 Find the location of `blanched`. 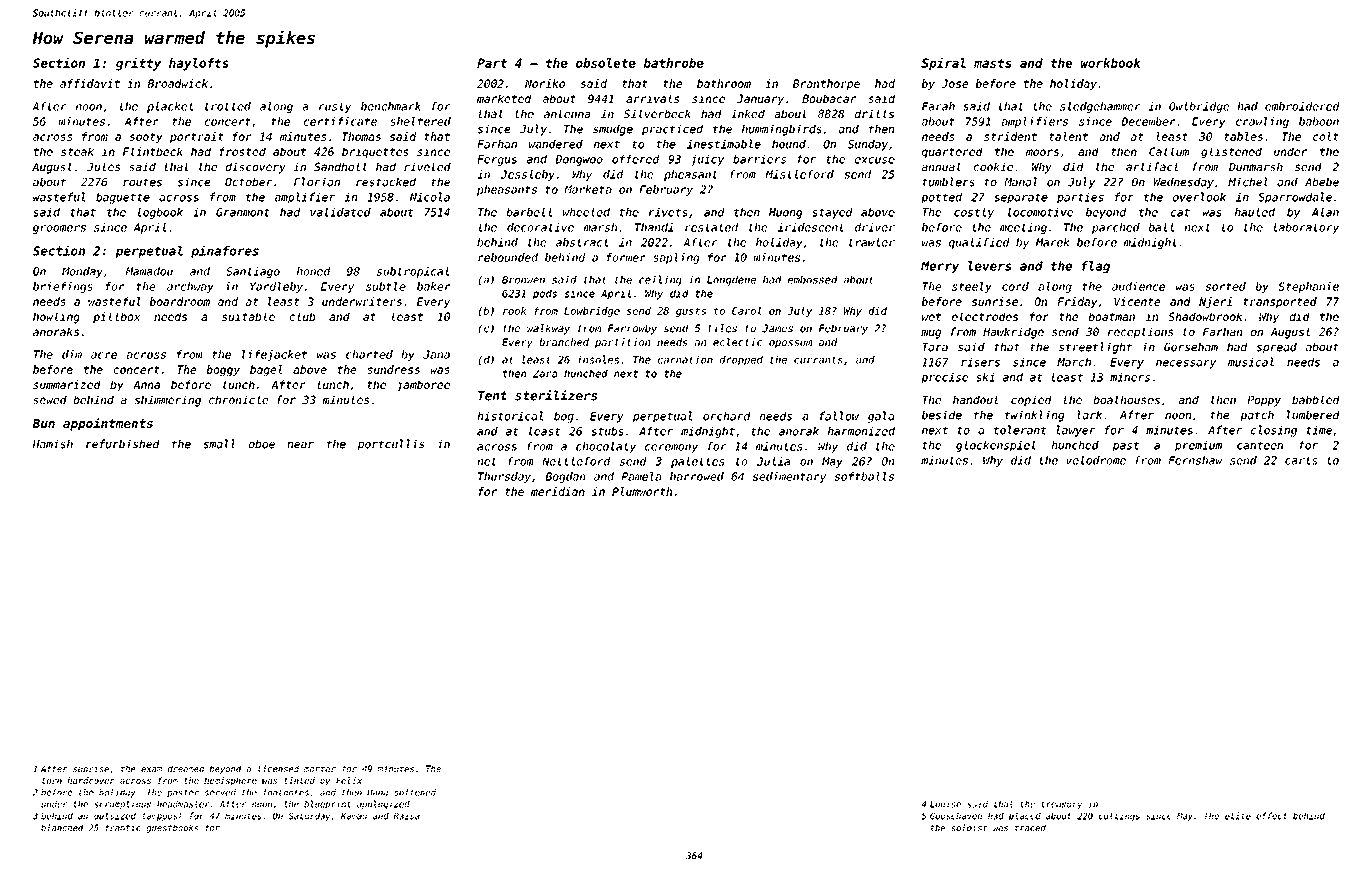

blanched is located at coordinates (62, 827).
